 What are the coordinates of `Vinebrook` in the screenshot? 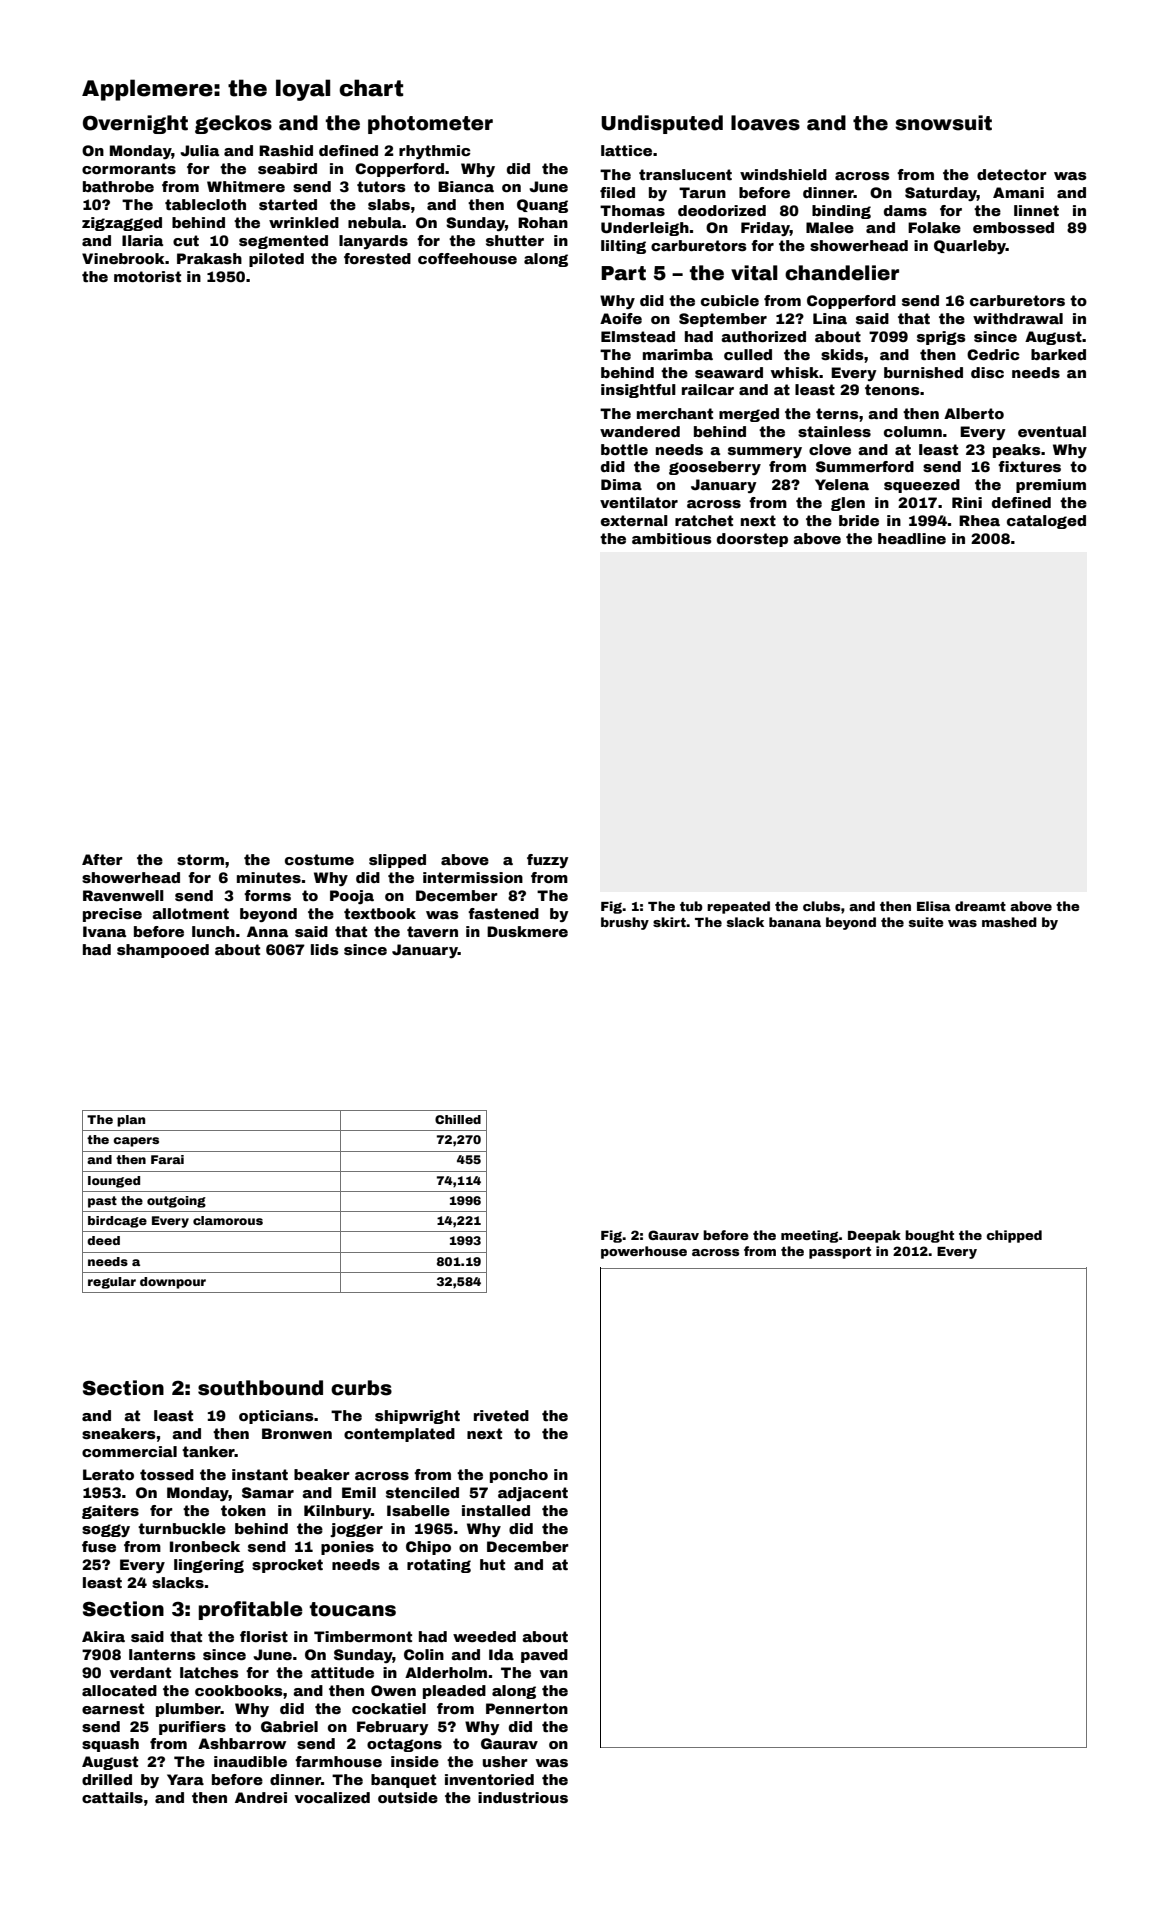 It's located at (123, 258).
